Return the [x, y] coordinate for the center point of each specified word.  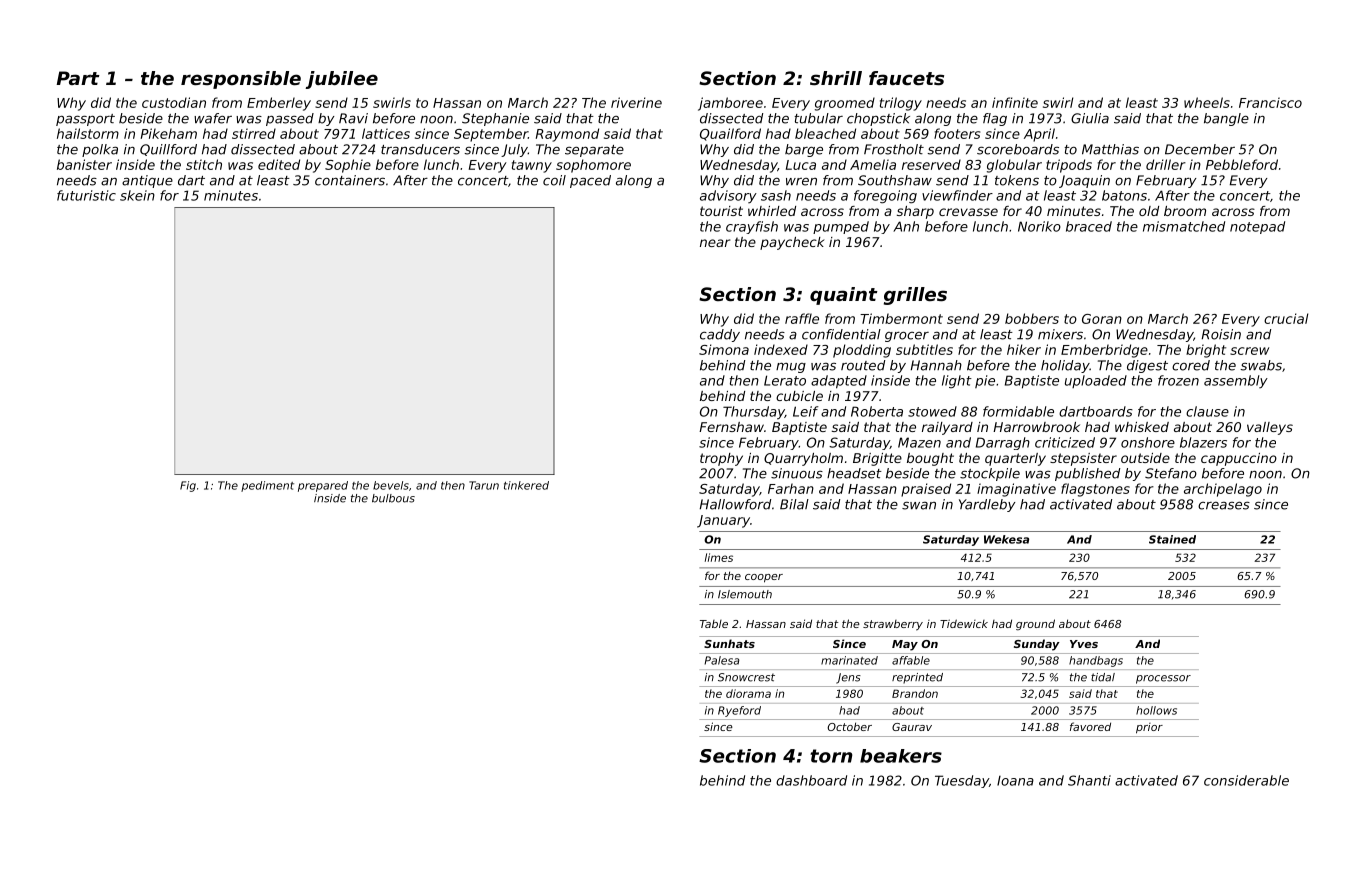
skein [137, 195]
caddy [720, 335]
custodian [174, 102]
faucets [906, 78]
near [715, 243]
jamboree [730, 104]
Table [714, 624]
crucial [1286, 318]
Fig [188, 486]
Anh [906, 226]
